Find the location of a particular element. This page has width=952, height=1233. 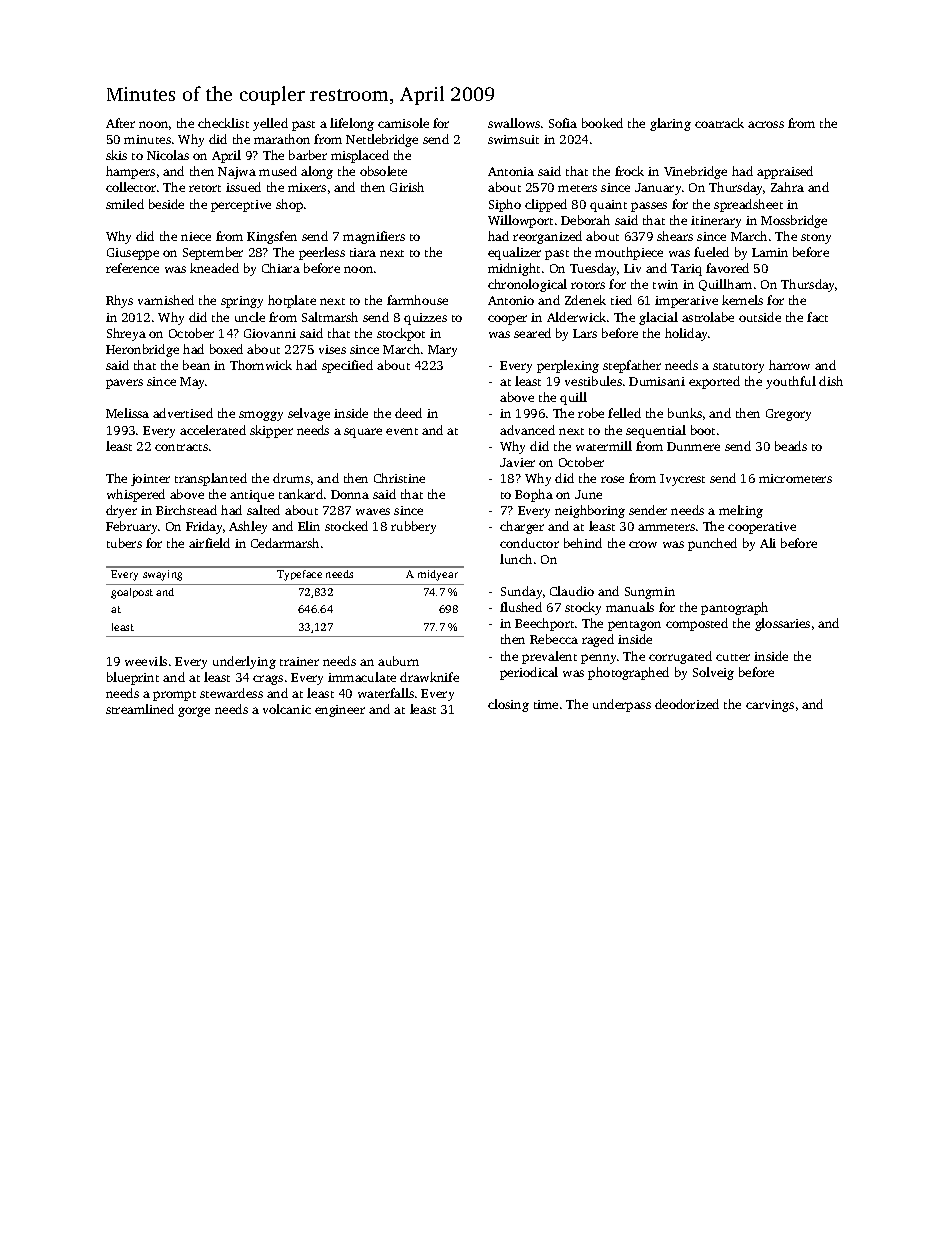

camisole is located at coordinates (403, 123).
